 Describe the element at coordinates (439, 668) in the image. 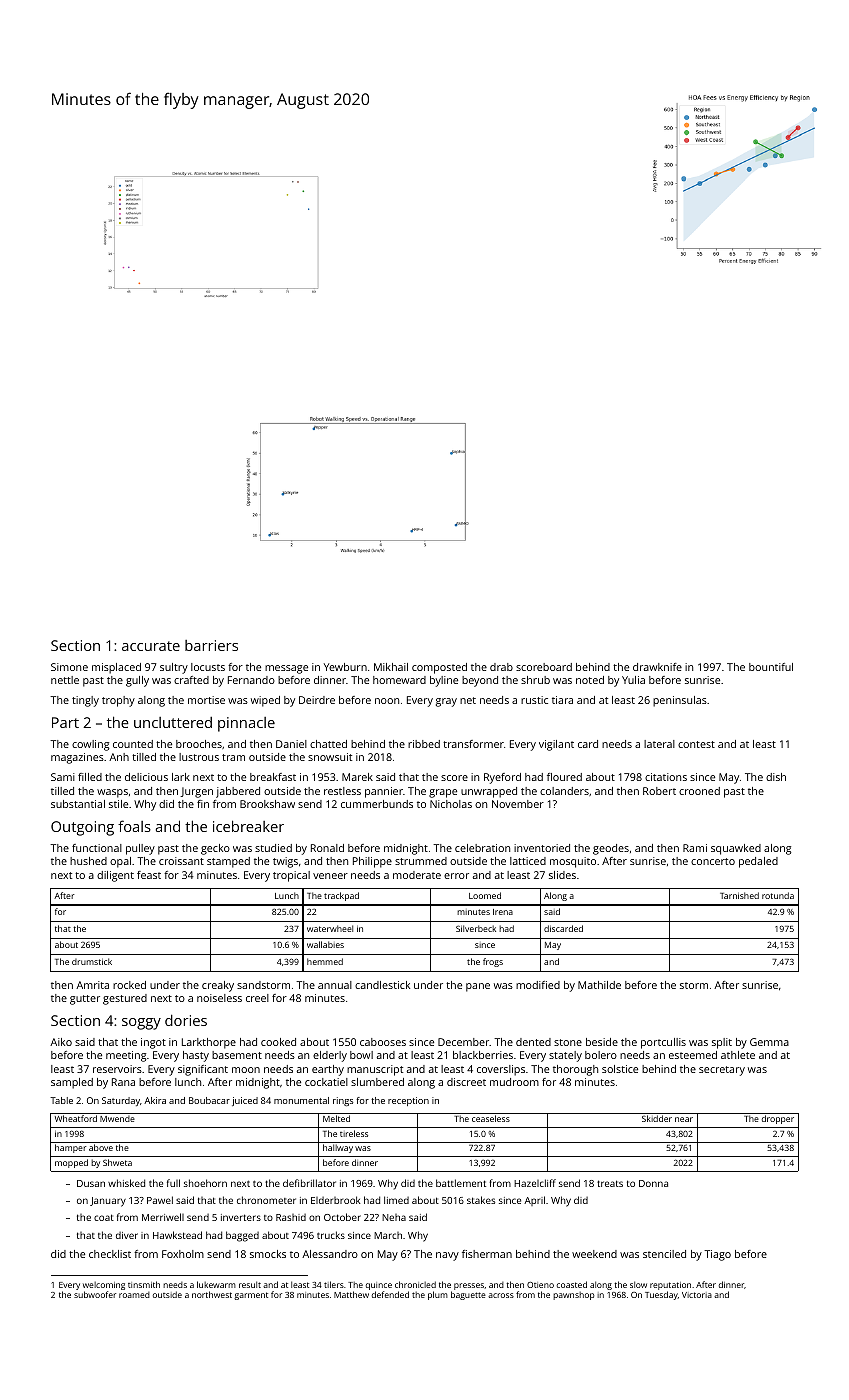

I see `composted` at that location.
